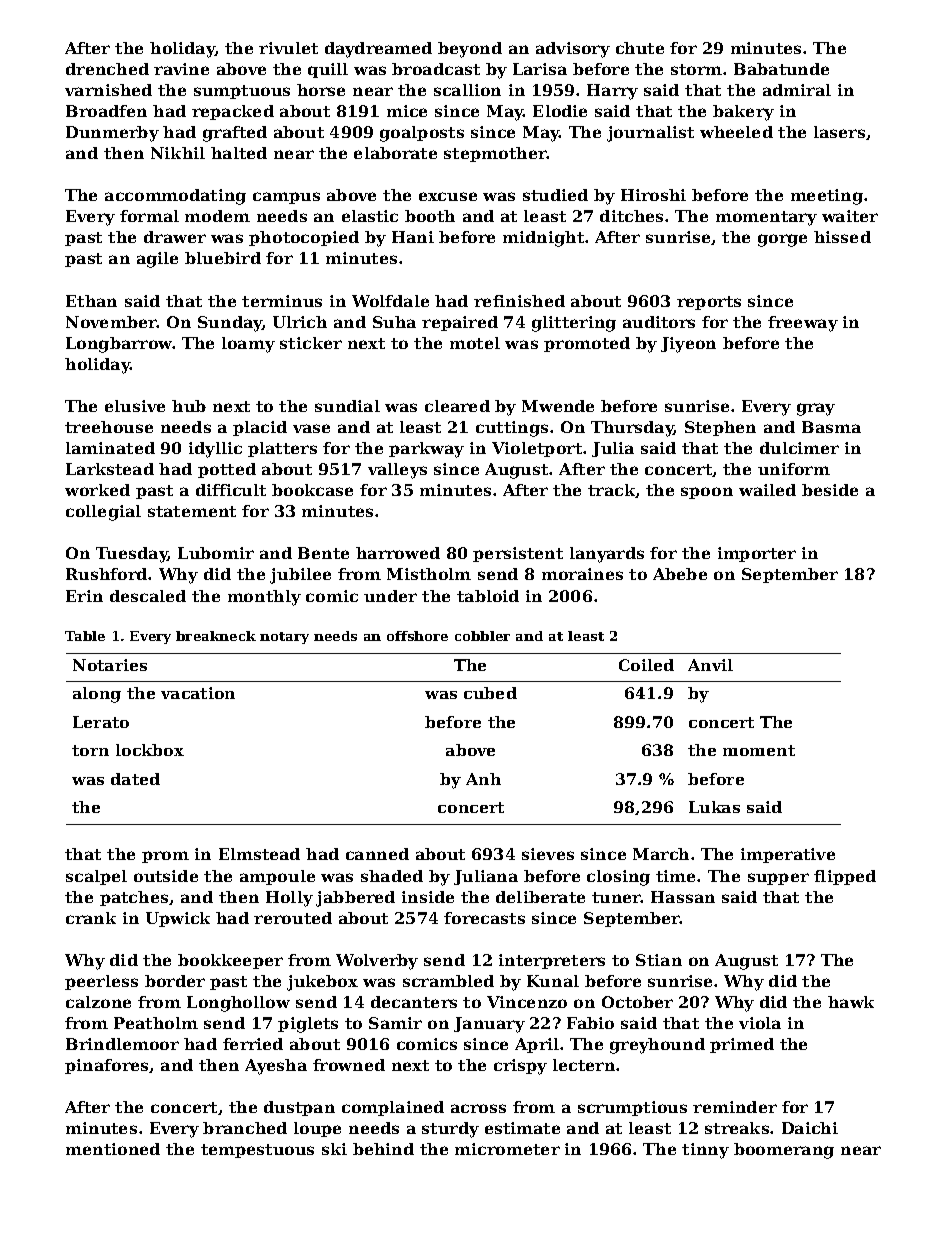 This screenshot has height=1233, width=952. I want to click on importer, so click(757, 554).
